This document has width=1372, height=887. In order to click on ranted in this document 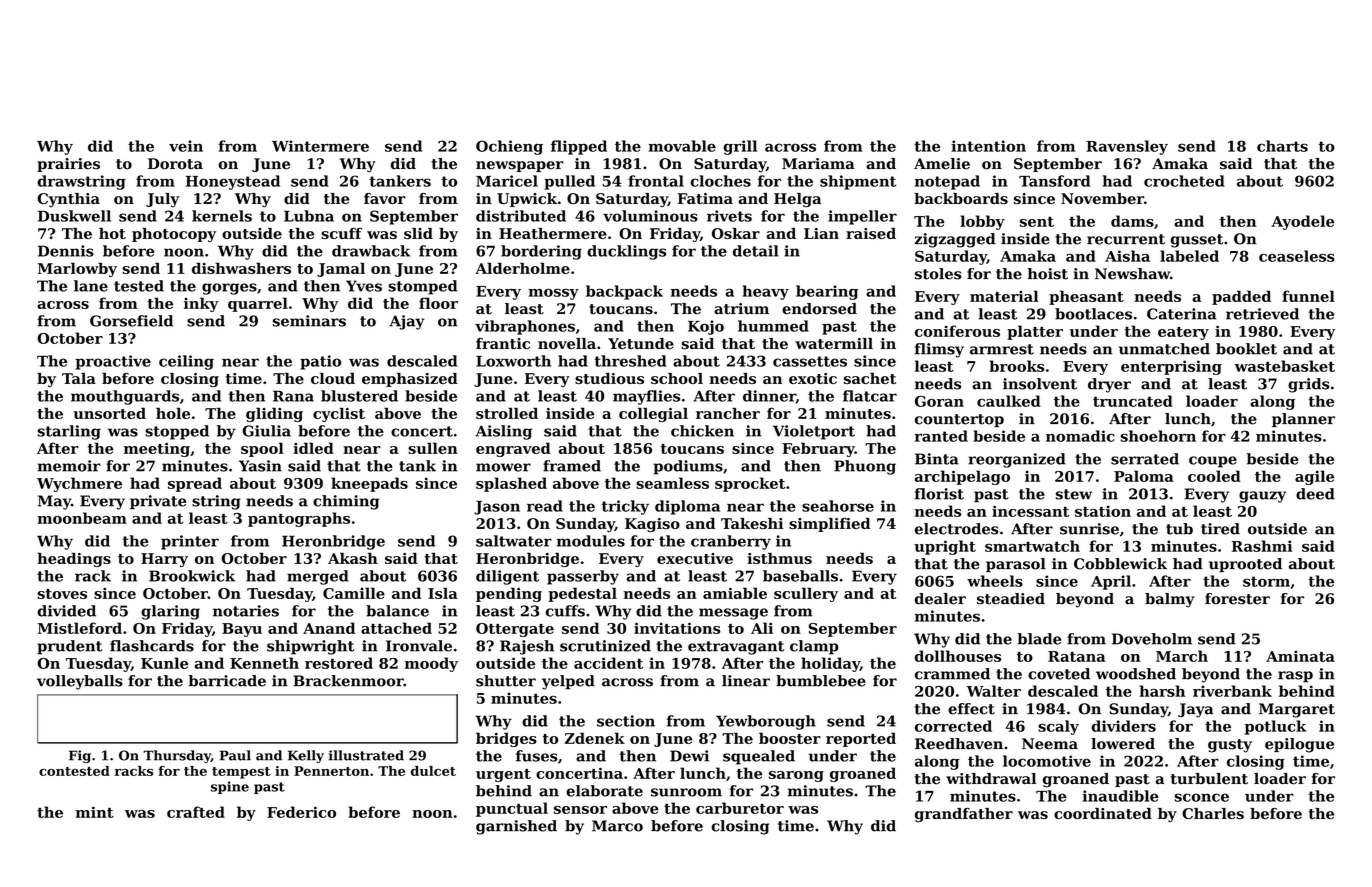, I will do `click(941, 436)`.
